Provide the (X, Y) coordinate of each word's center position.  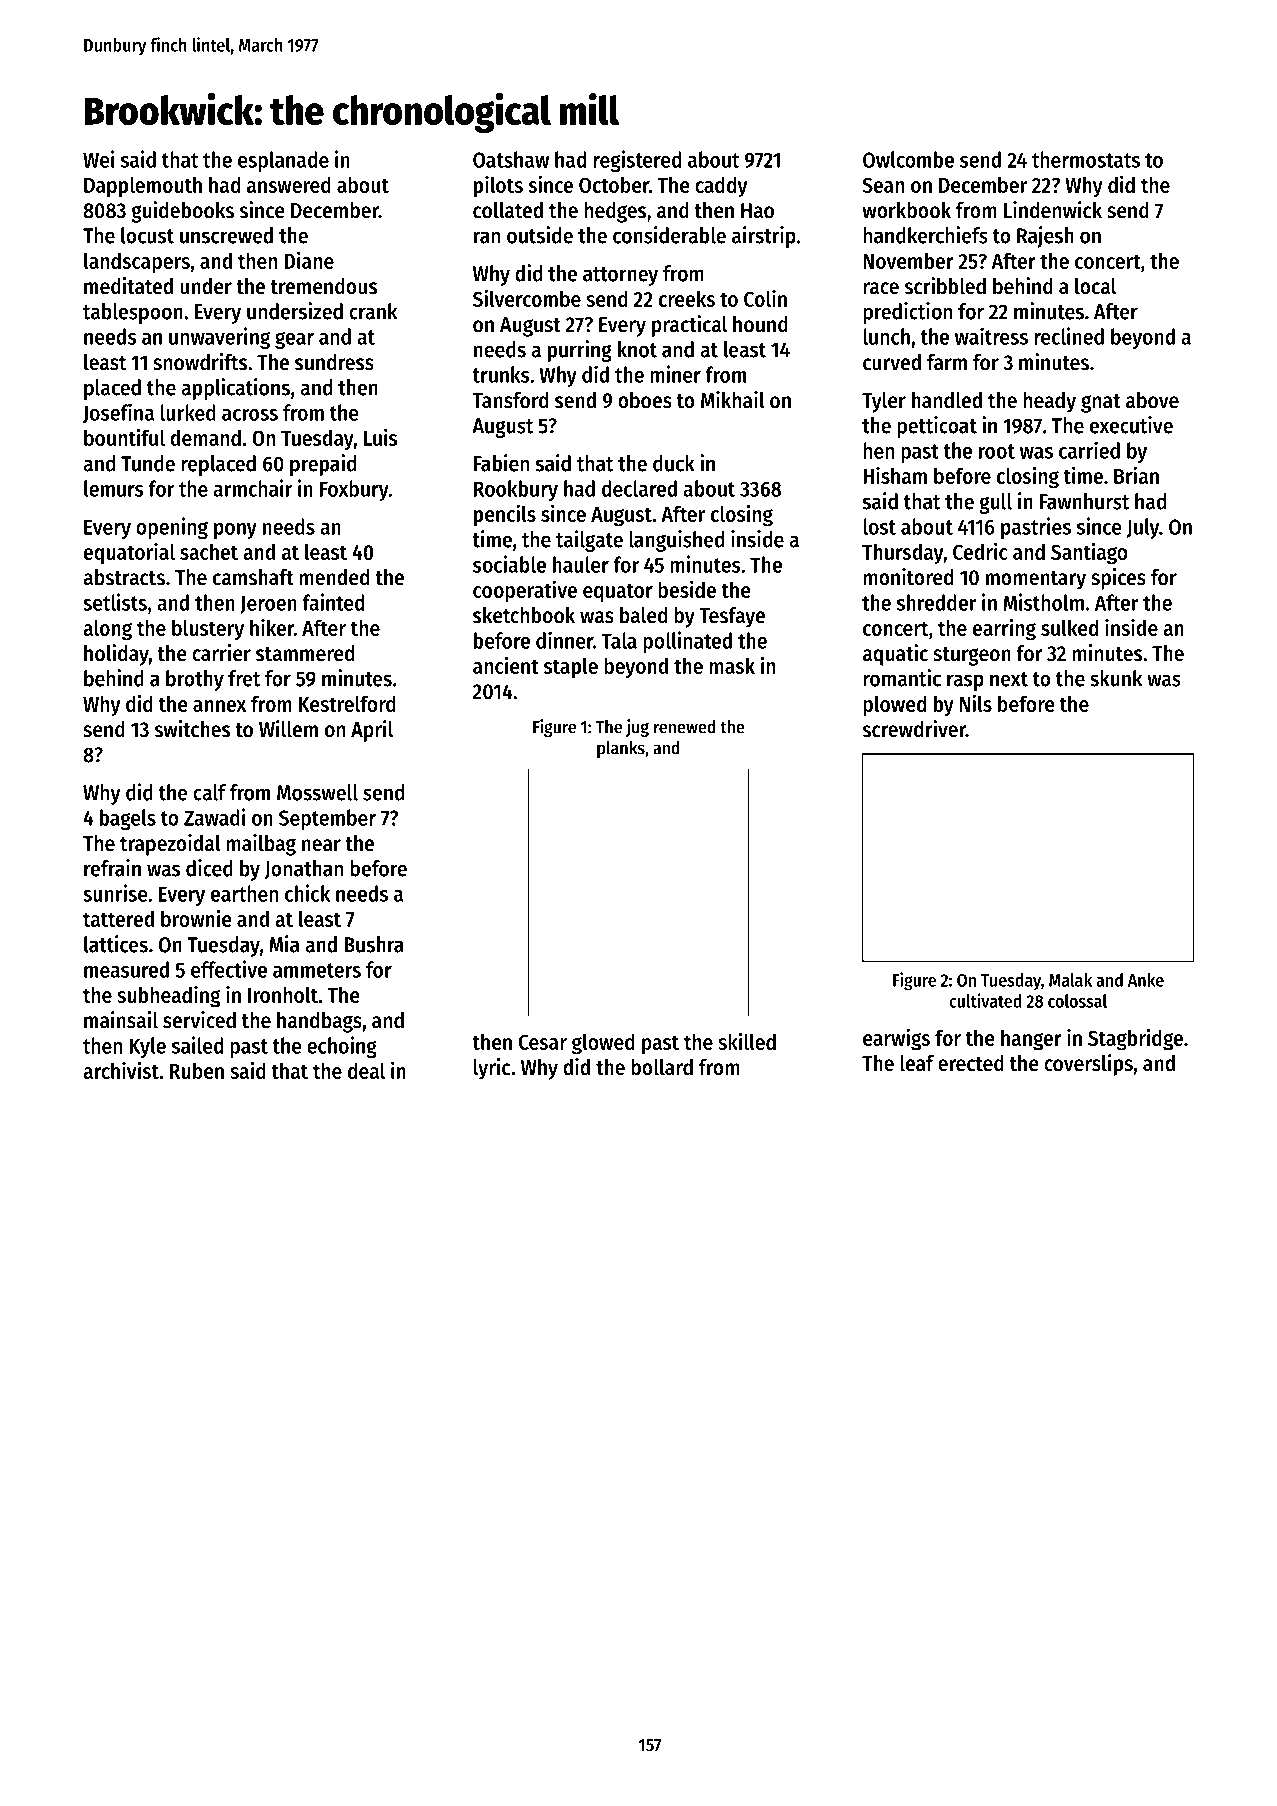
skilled (747, 1041)
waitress (991, 336)
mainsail (121, 1020)
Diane (309, 260)
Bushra (374, 944)
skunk (1116, 678)
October (614, 184)
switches (192, 729)
